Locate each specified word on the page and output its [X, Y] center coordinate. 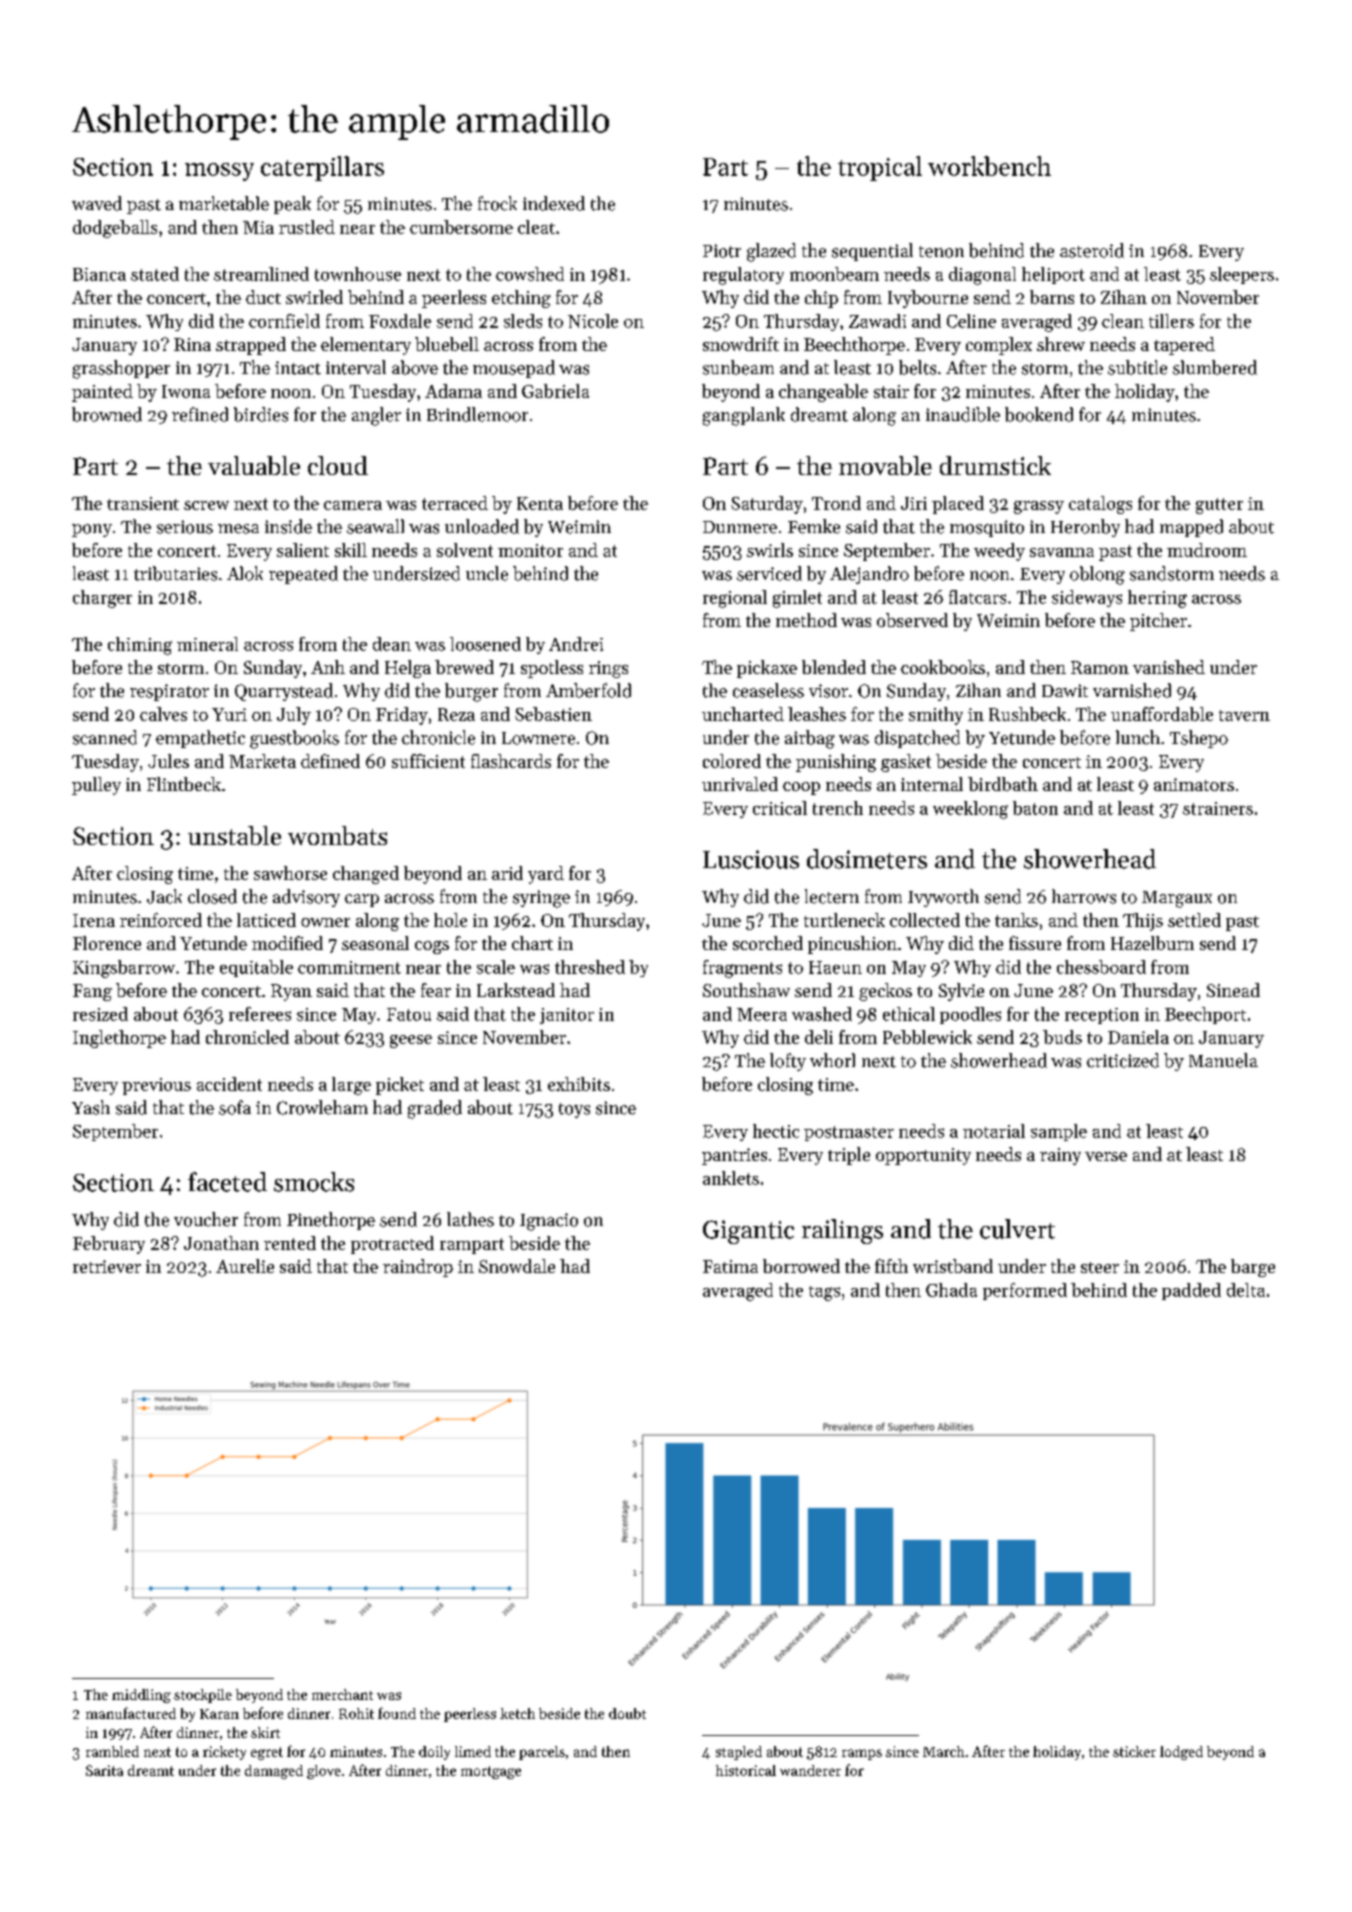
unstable [234, 835]
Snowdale [517, 1266]
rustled [307, 227]
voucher [206, 1219]
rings [608, 669]
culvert [1017, 1229]
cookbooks [943, 667]
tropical [880, 168]
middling [141, 1696]
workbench [989, 166]
